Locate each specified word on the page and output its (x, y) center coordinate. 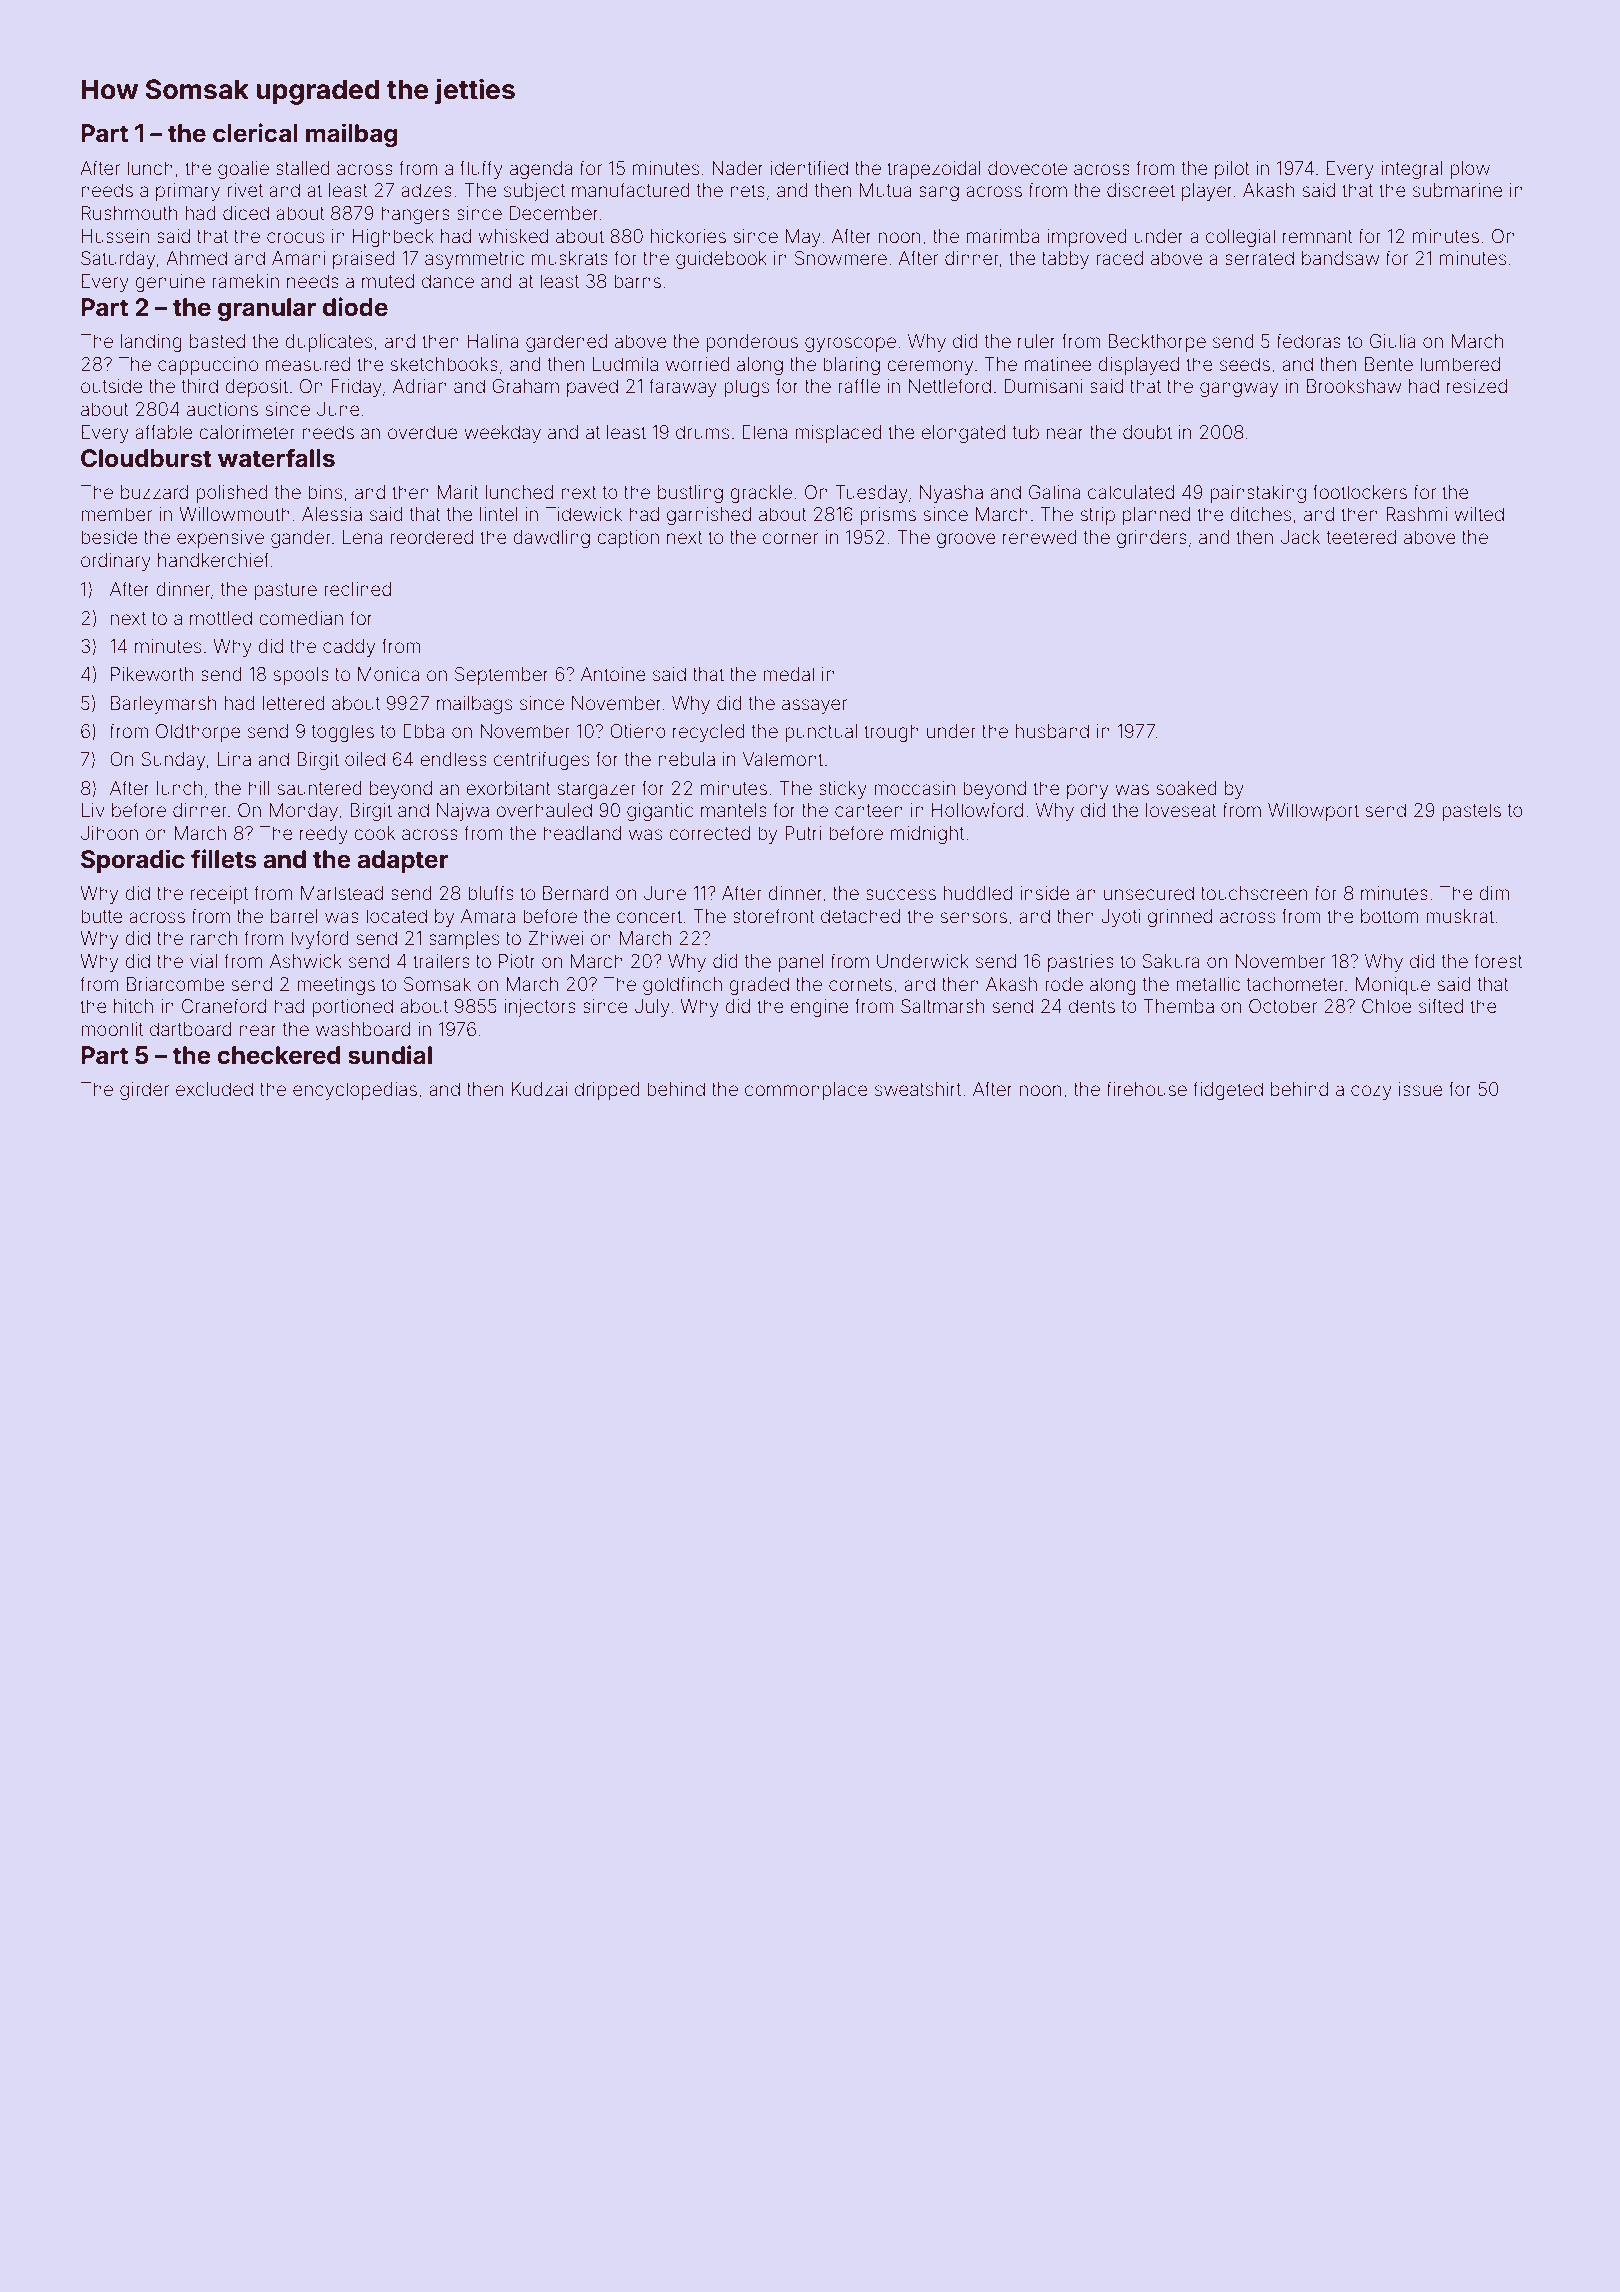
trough (891, 733)
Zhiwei (555, 938)
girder (144, 1091)
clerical (255, 133)
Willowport (1313, 812)
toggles (342, 733)
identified (809, 167)
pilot (1232, 170)
